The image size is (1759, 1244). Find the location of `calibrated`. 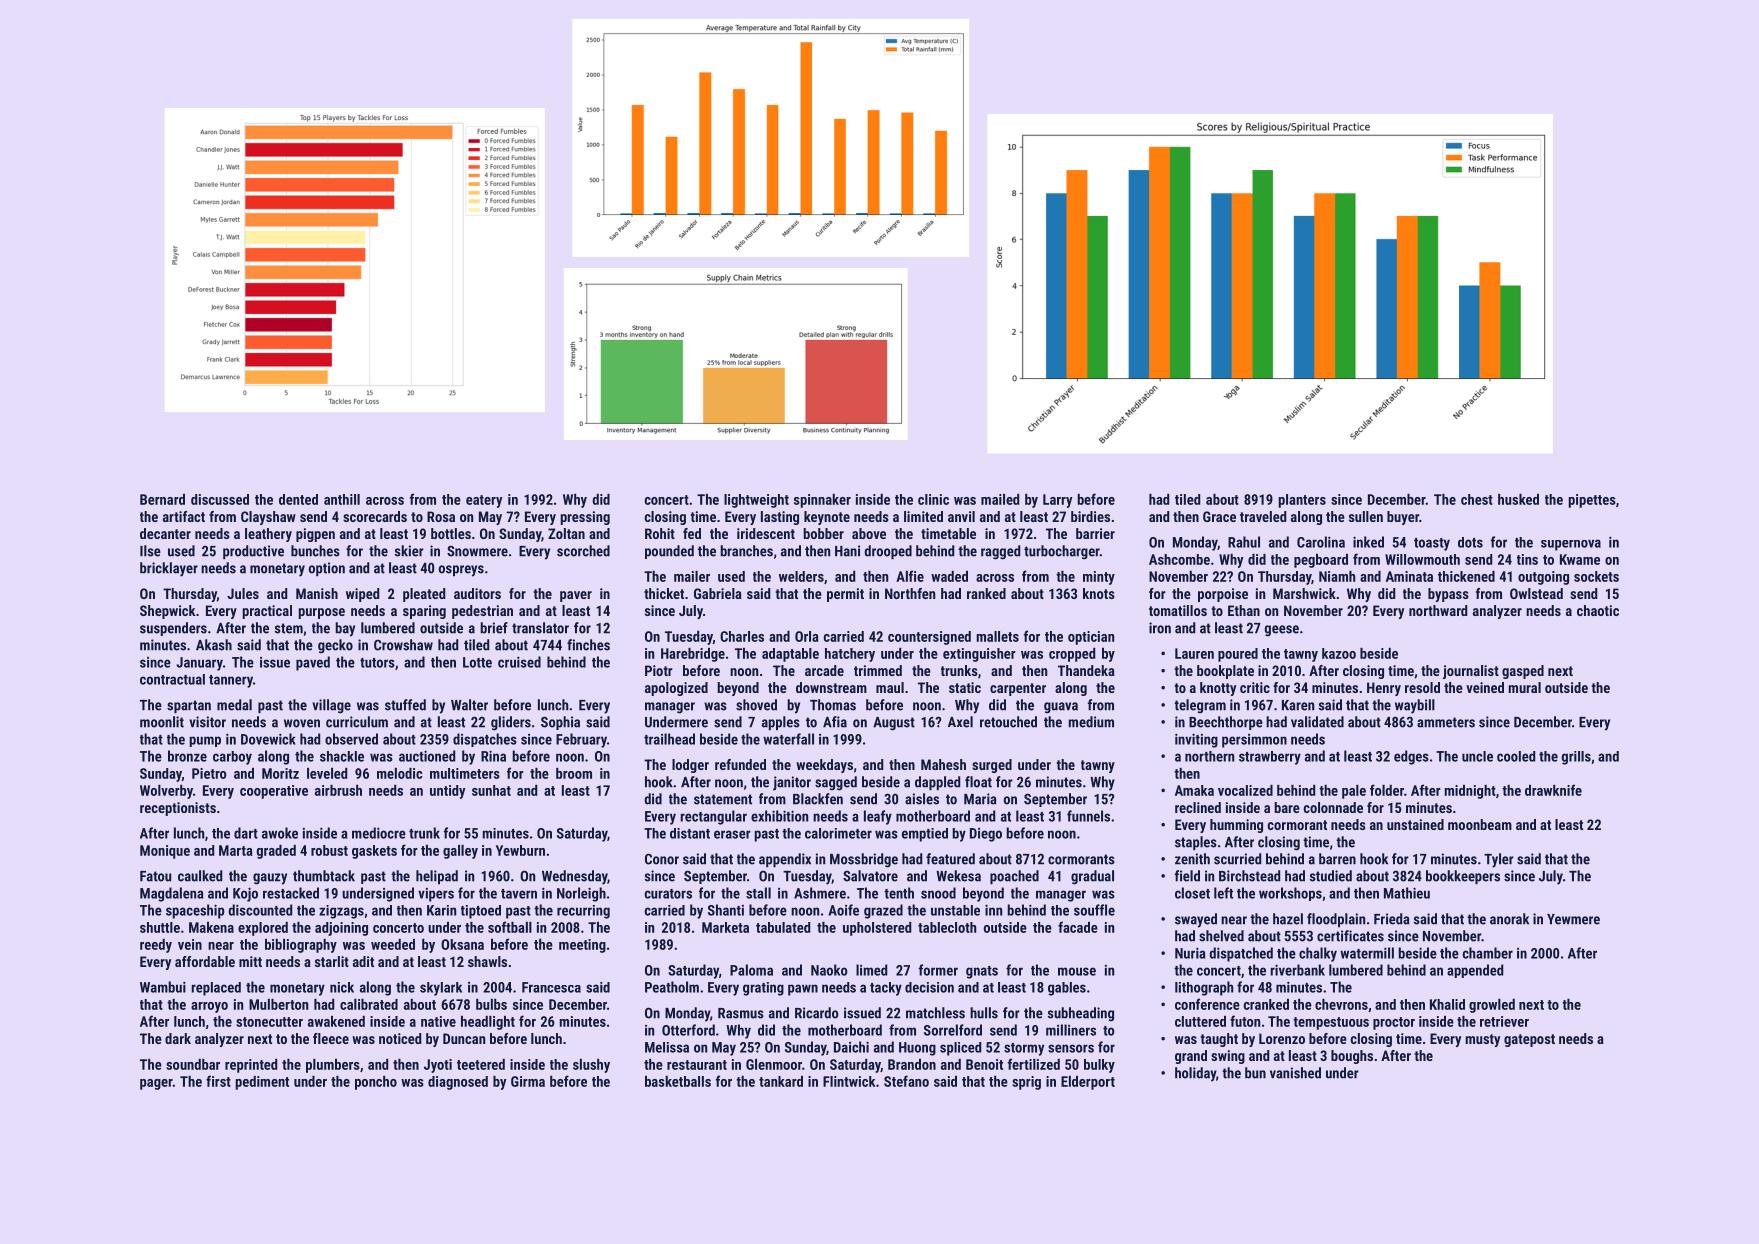

calibrated is located at coordinates (369, 1004).
